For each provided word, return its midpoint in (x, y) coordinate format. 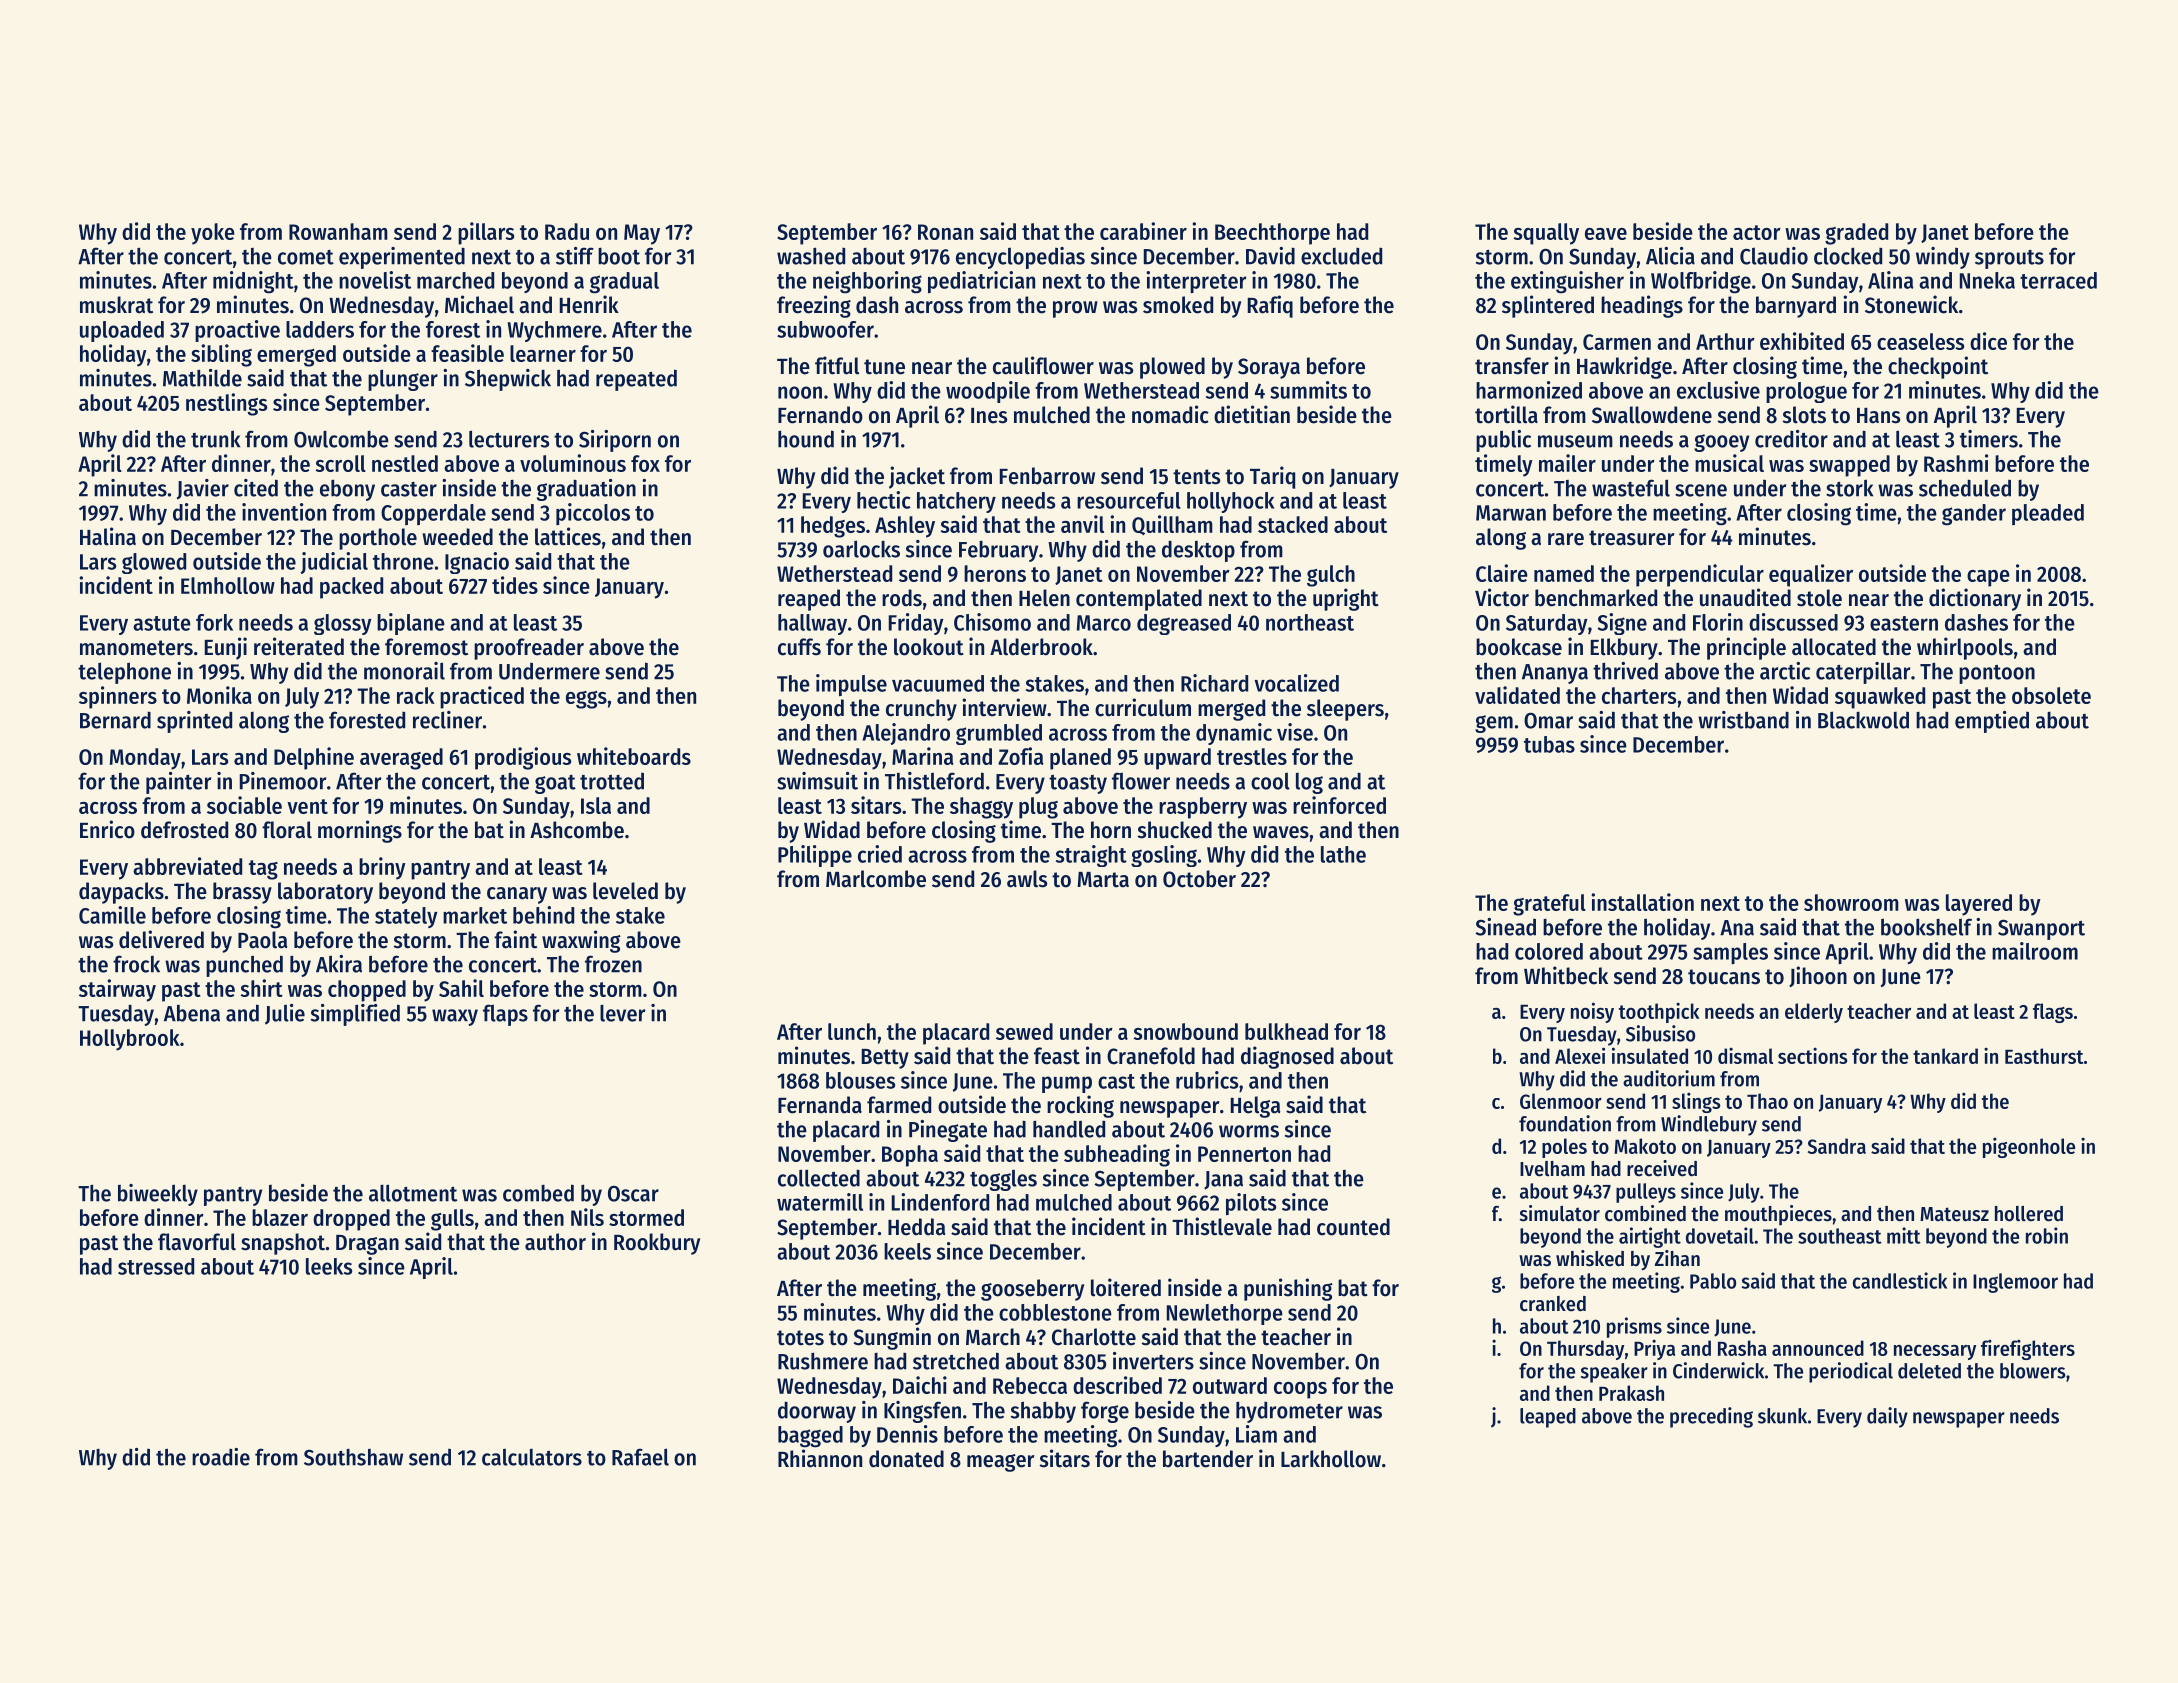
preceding (1711, 1417)
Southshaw (353, 1457)
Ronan (945, 232)
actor (1757, 232)
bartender (1208, 1459)
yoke (213, 234)
